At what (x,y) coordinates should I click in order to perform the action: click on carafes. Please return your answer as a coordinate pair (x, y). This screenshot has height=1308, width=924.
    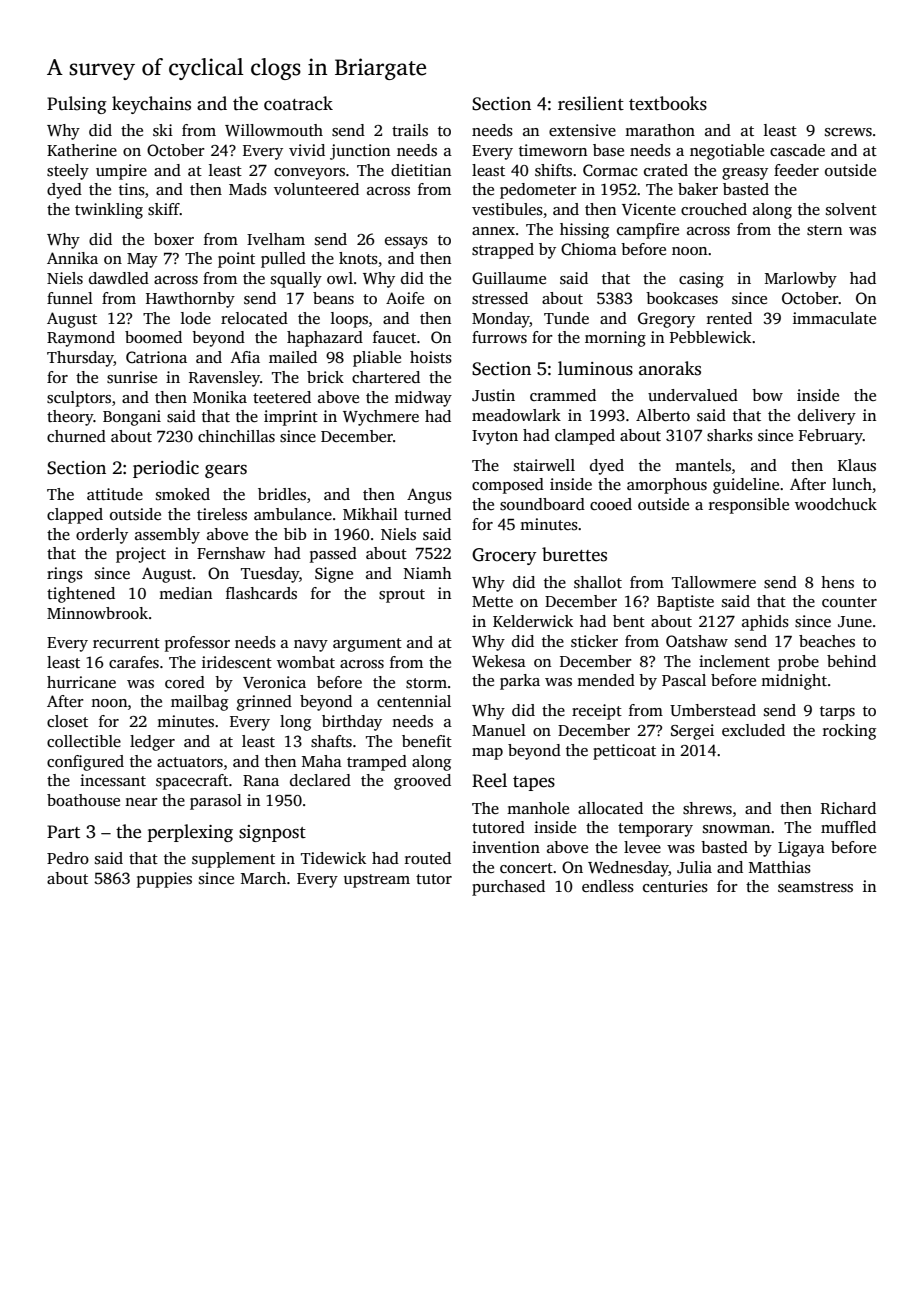
    Looking at the image, I should click on (134, 662).
